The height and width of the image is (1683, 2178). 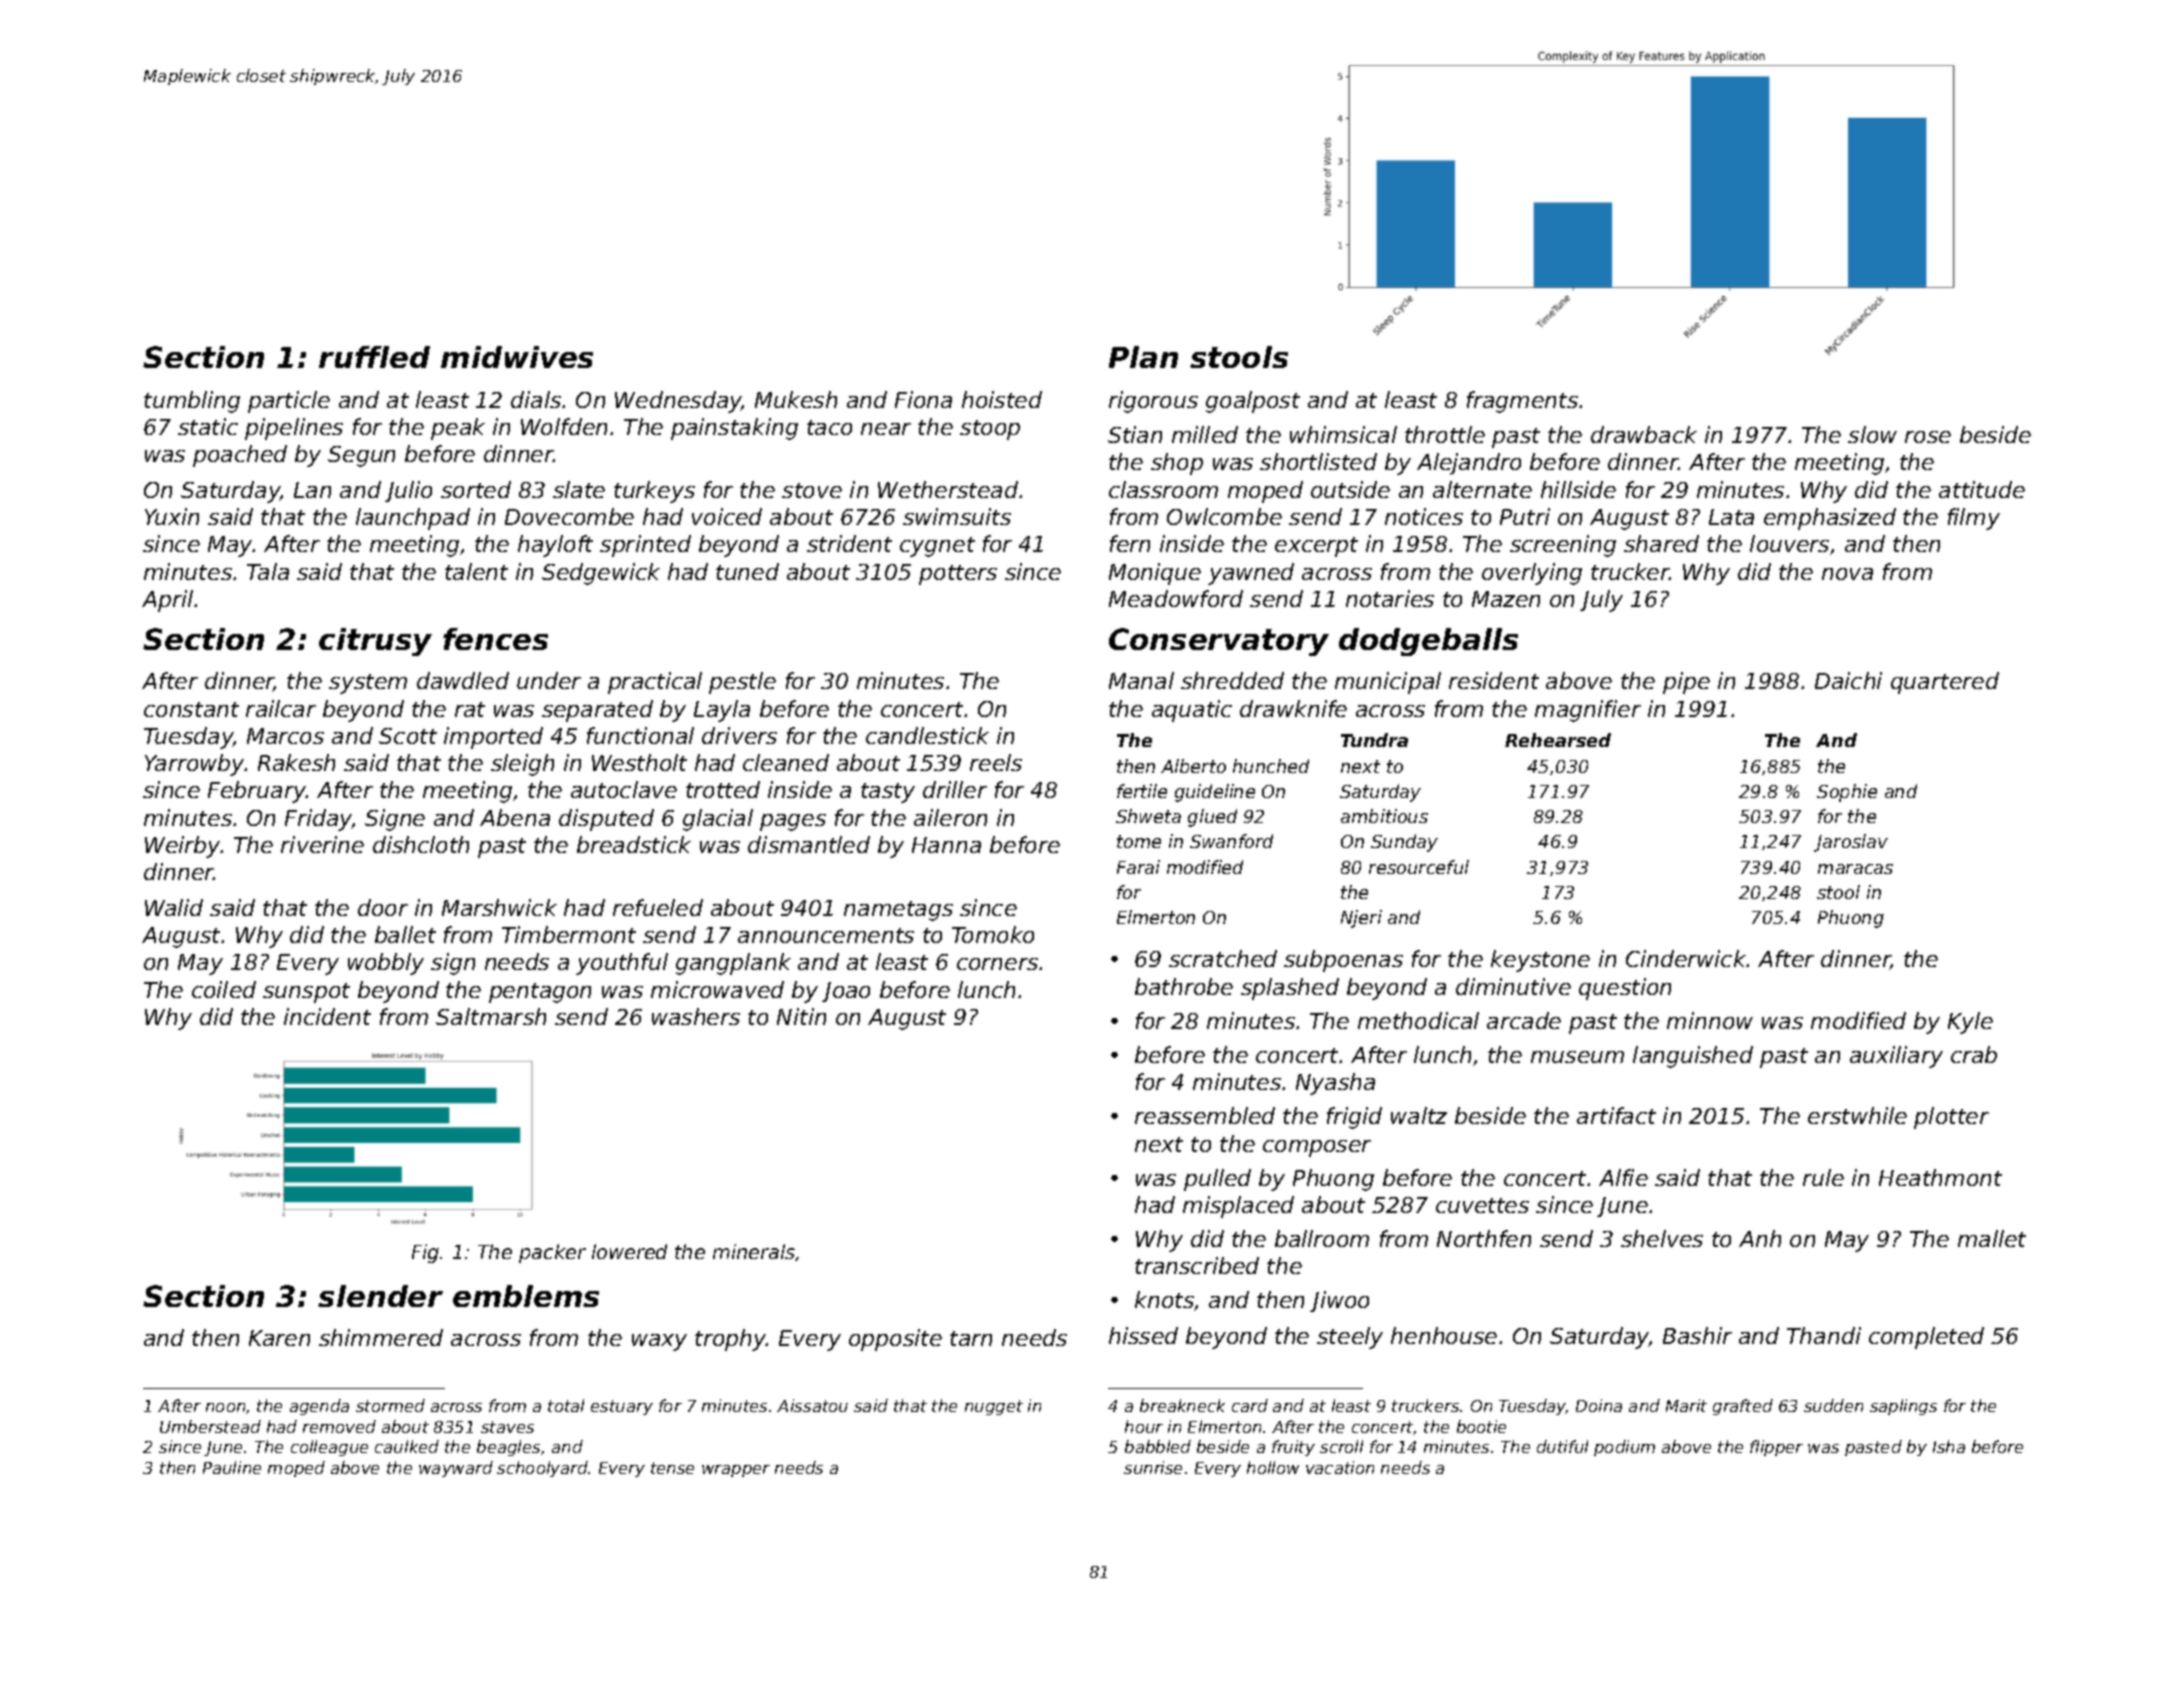 I want to click on Nitin, so click(x=801, y=1016).
